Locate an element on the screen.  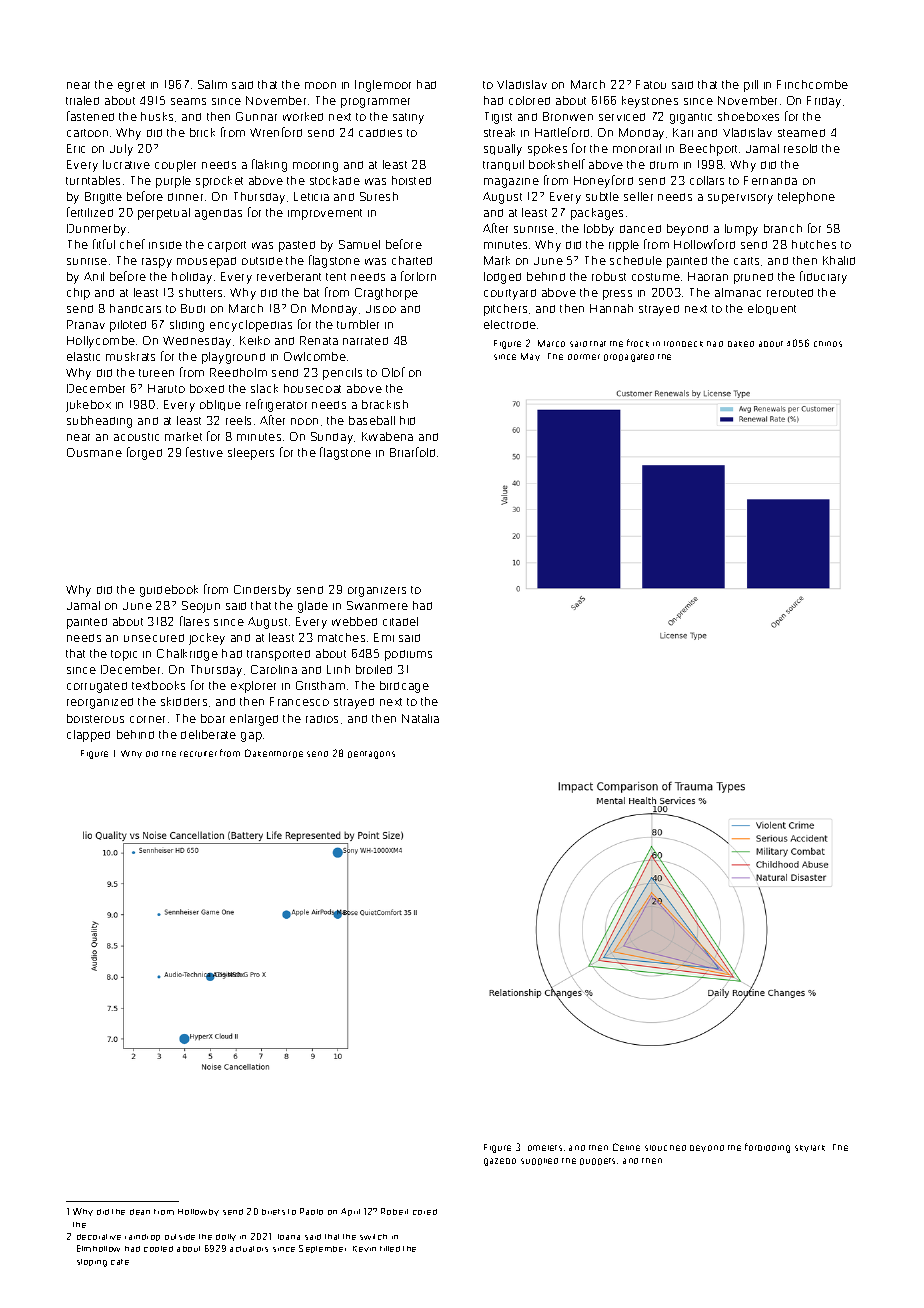
Finchcombe is located at coordinates (812, 84).
